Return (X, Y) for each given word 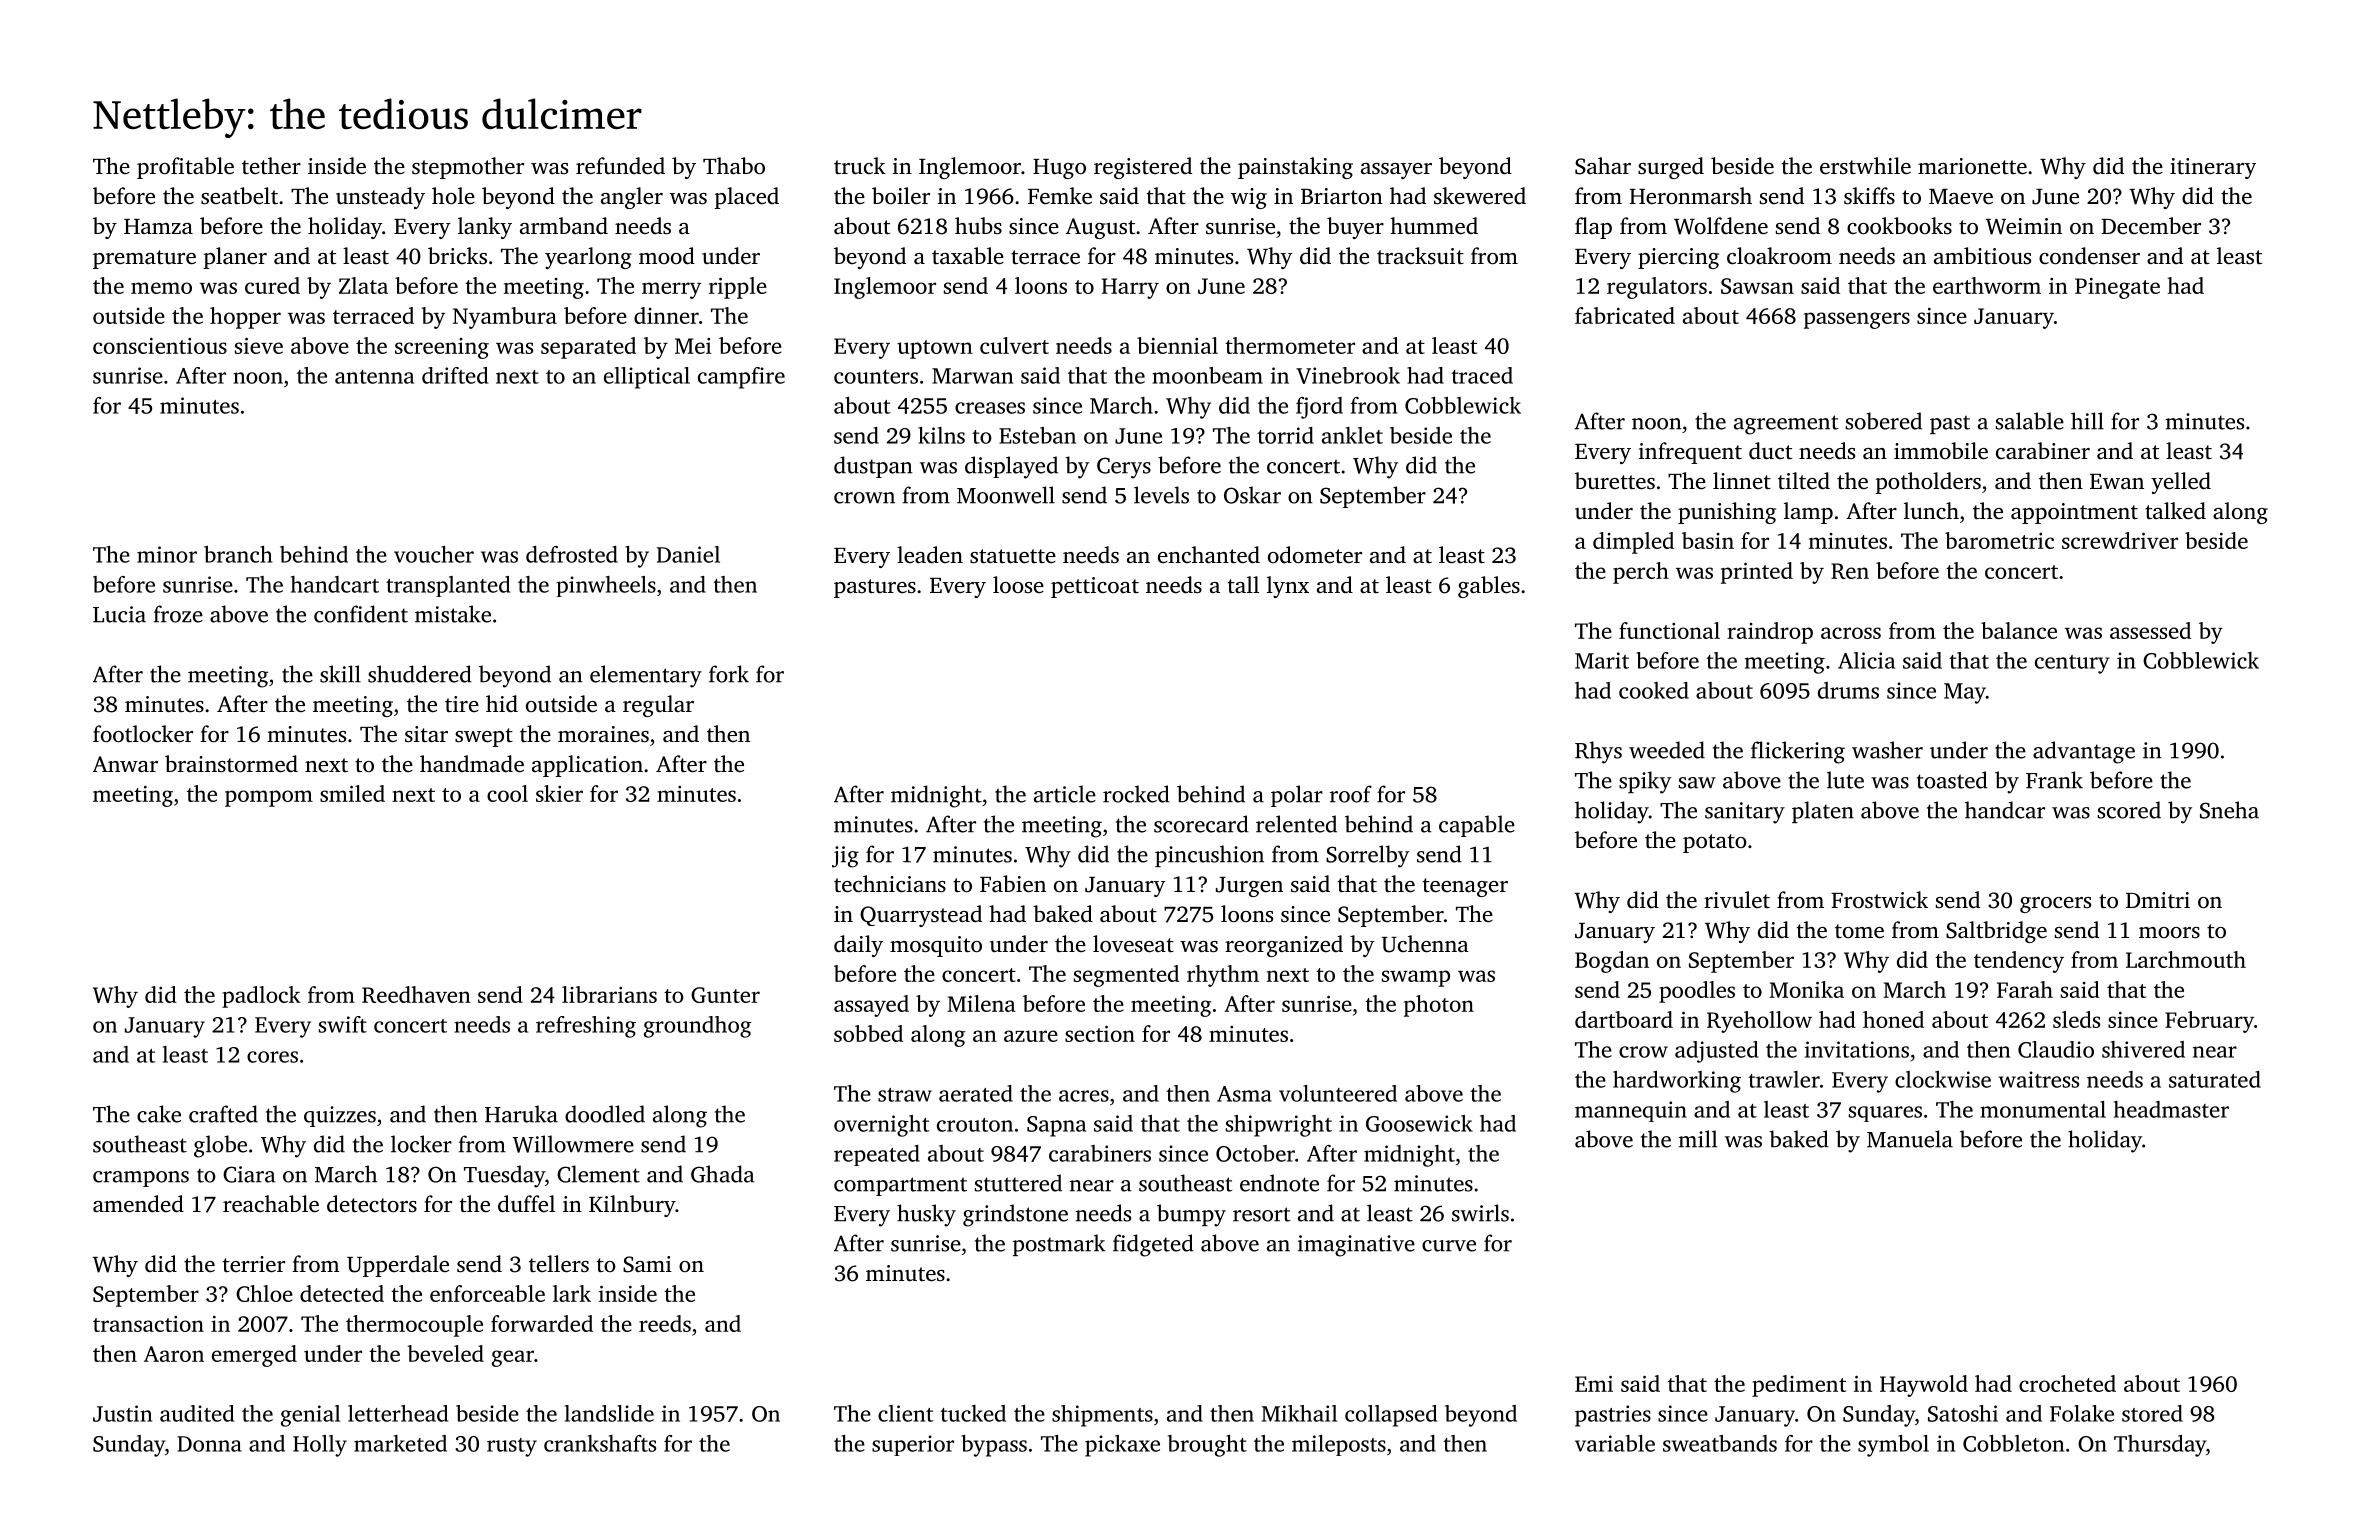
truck (860, 165)
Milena (981, 1003)
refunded (620, 166)
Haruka (521, 1114)
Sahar (1603, 166)
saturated (2215, 1079)
